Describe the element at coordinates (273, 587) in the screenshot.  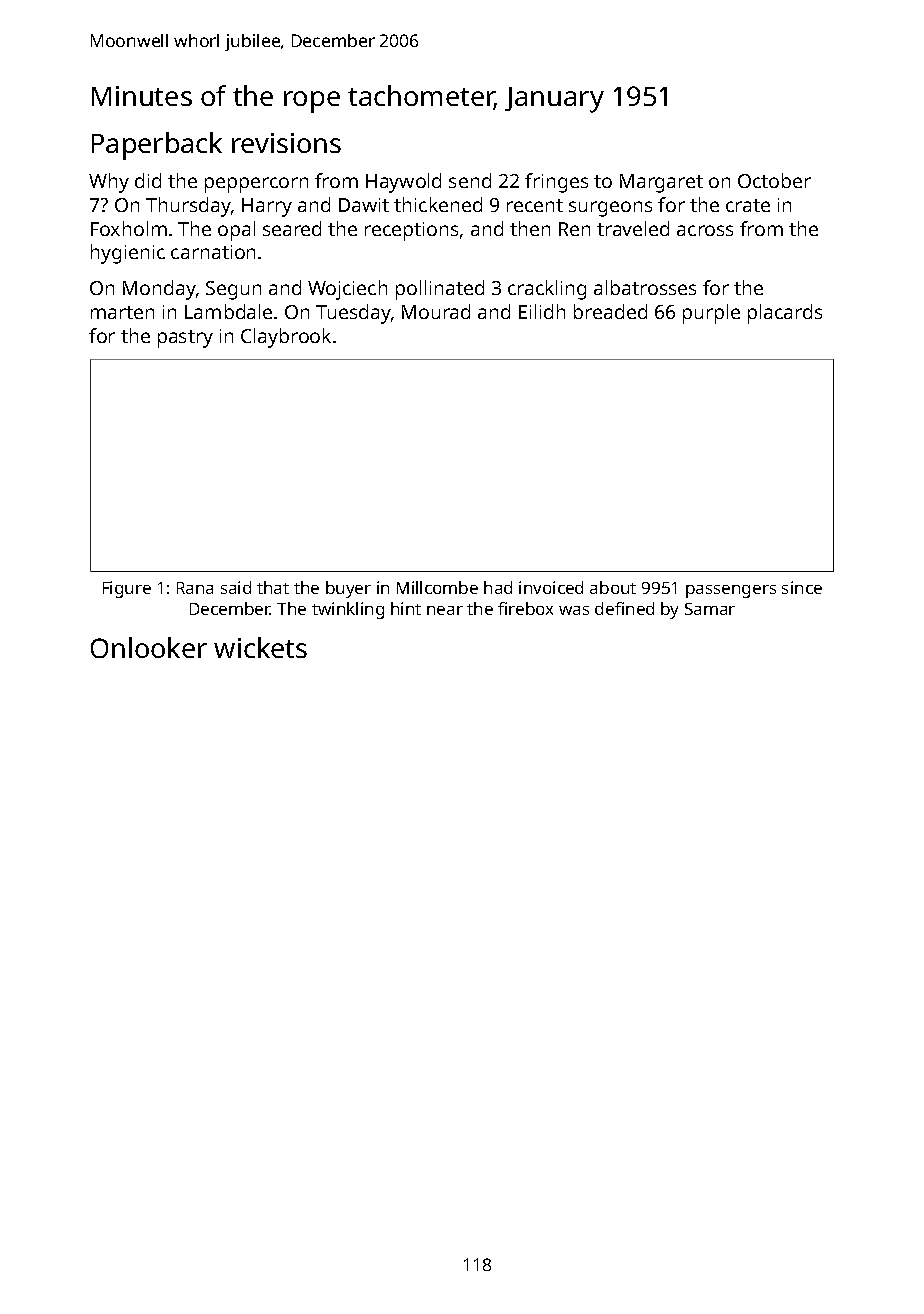
I see `that` at that location.
